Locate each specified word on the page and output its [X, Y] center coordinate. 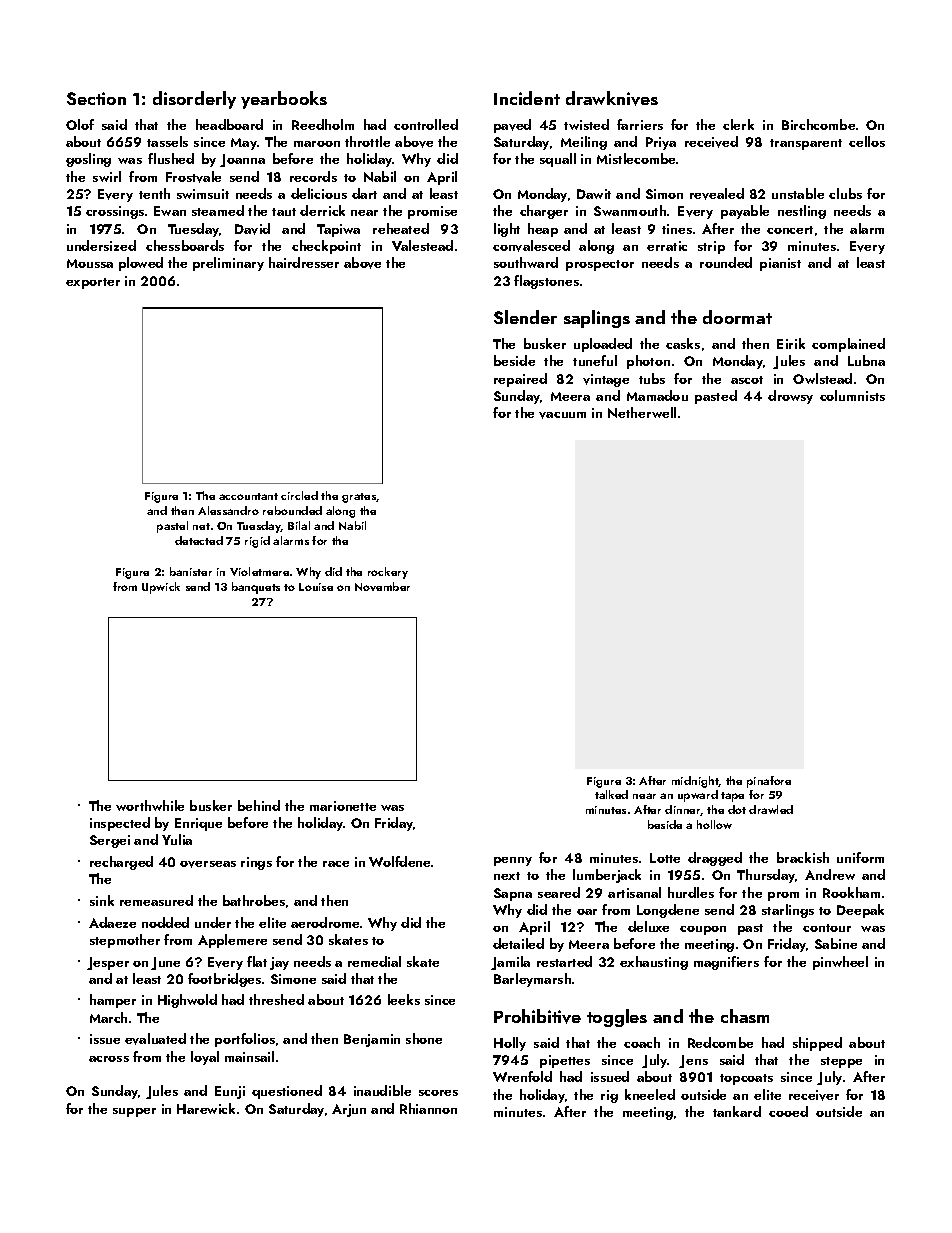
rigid [257, 542]
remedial [374, 961]
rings [256, 863]
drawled [771, 809]
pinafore [769, 782]
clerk [738, 124]
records [313, 176]
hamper [113, 1001]
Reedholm [323, 124]
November [382, 586]
